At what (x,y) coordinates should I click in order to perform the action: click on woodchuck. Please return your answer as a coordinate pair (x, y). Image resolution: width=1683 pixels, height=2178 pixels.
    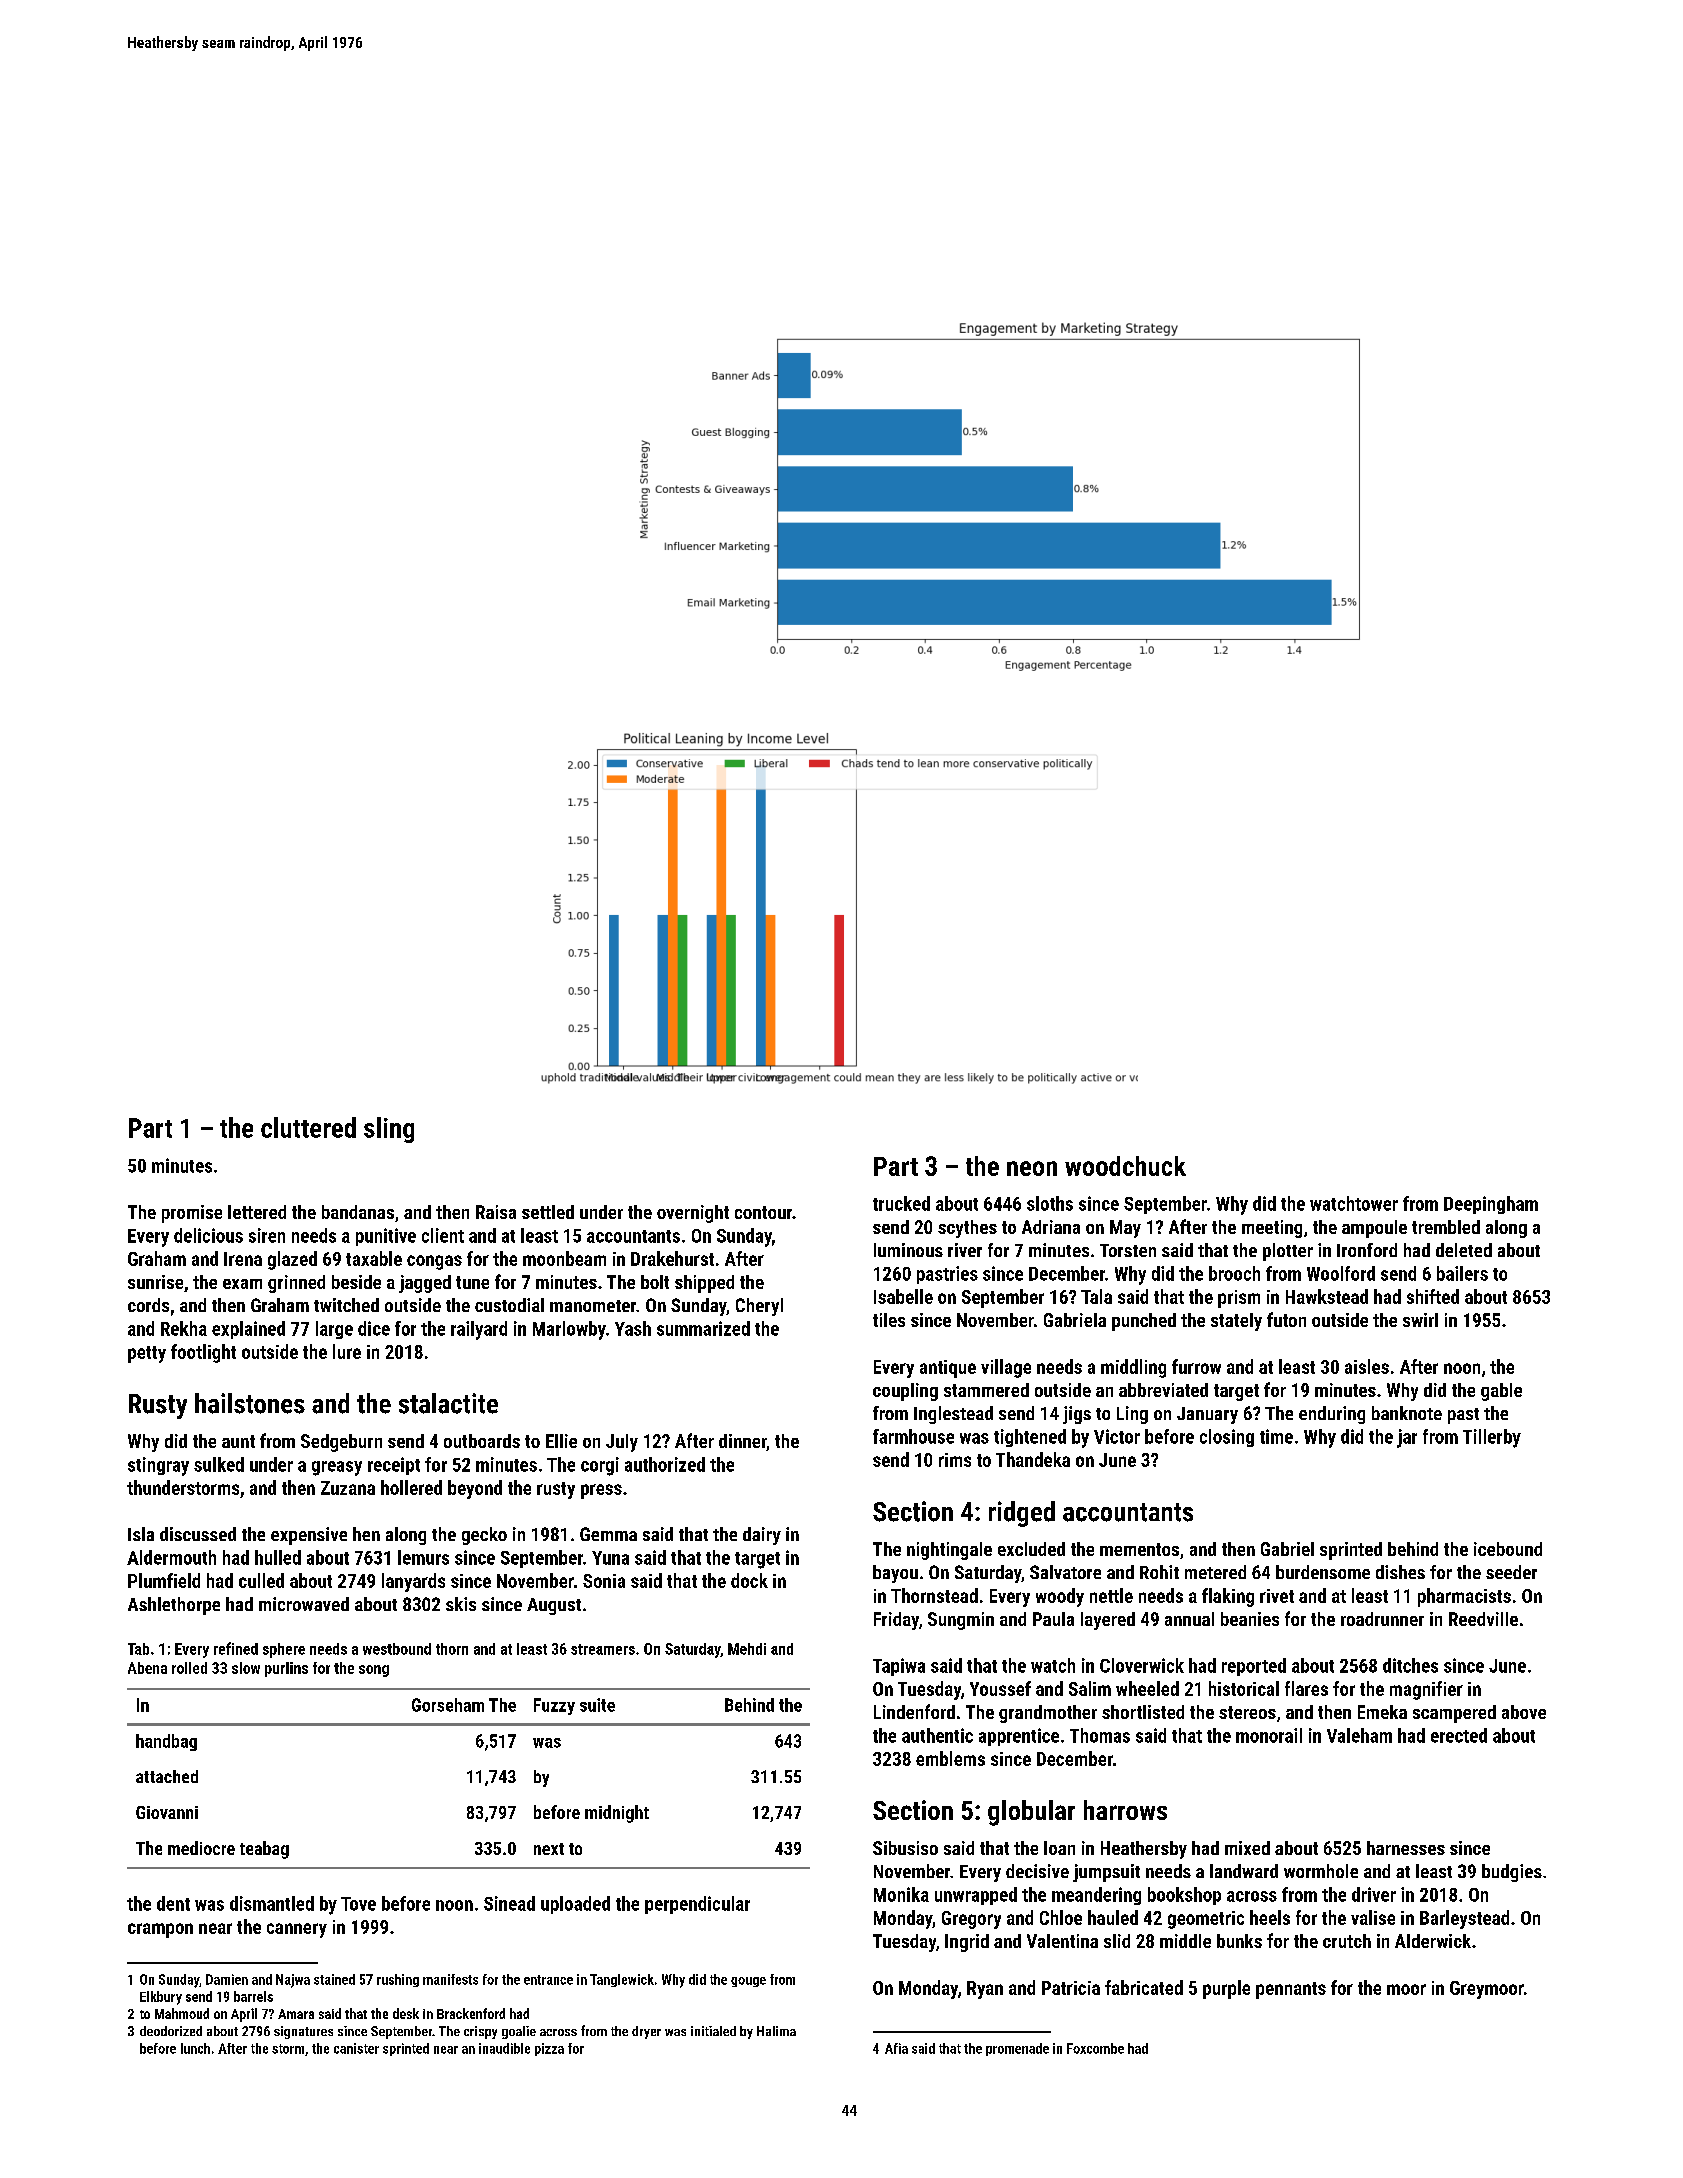
    Looking at the image, I should click on (1125, 1166).
